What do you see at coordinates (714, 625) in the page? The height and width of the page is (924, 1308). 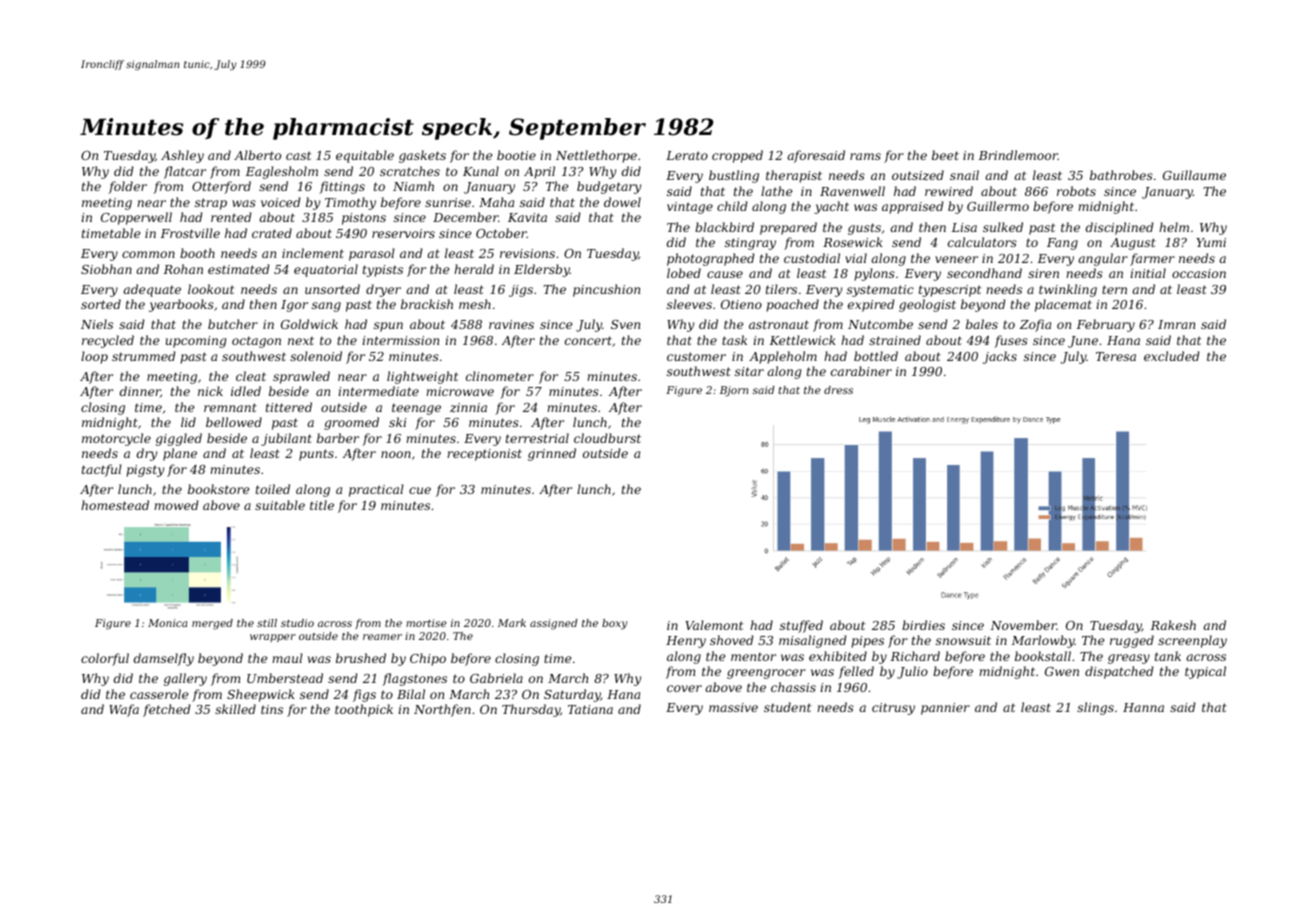 I see `Valemont` at bounding box center [714, 625].
